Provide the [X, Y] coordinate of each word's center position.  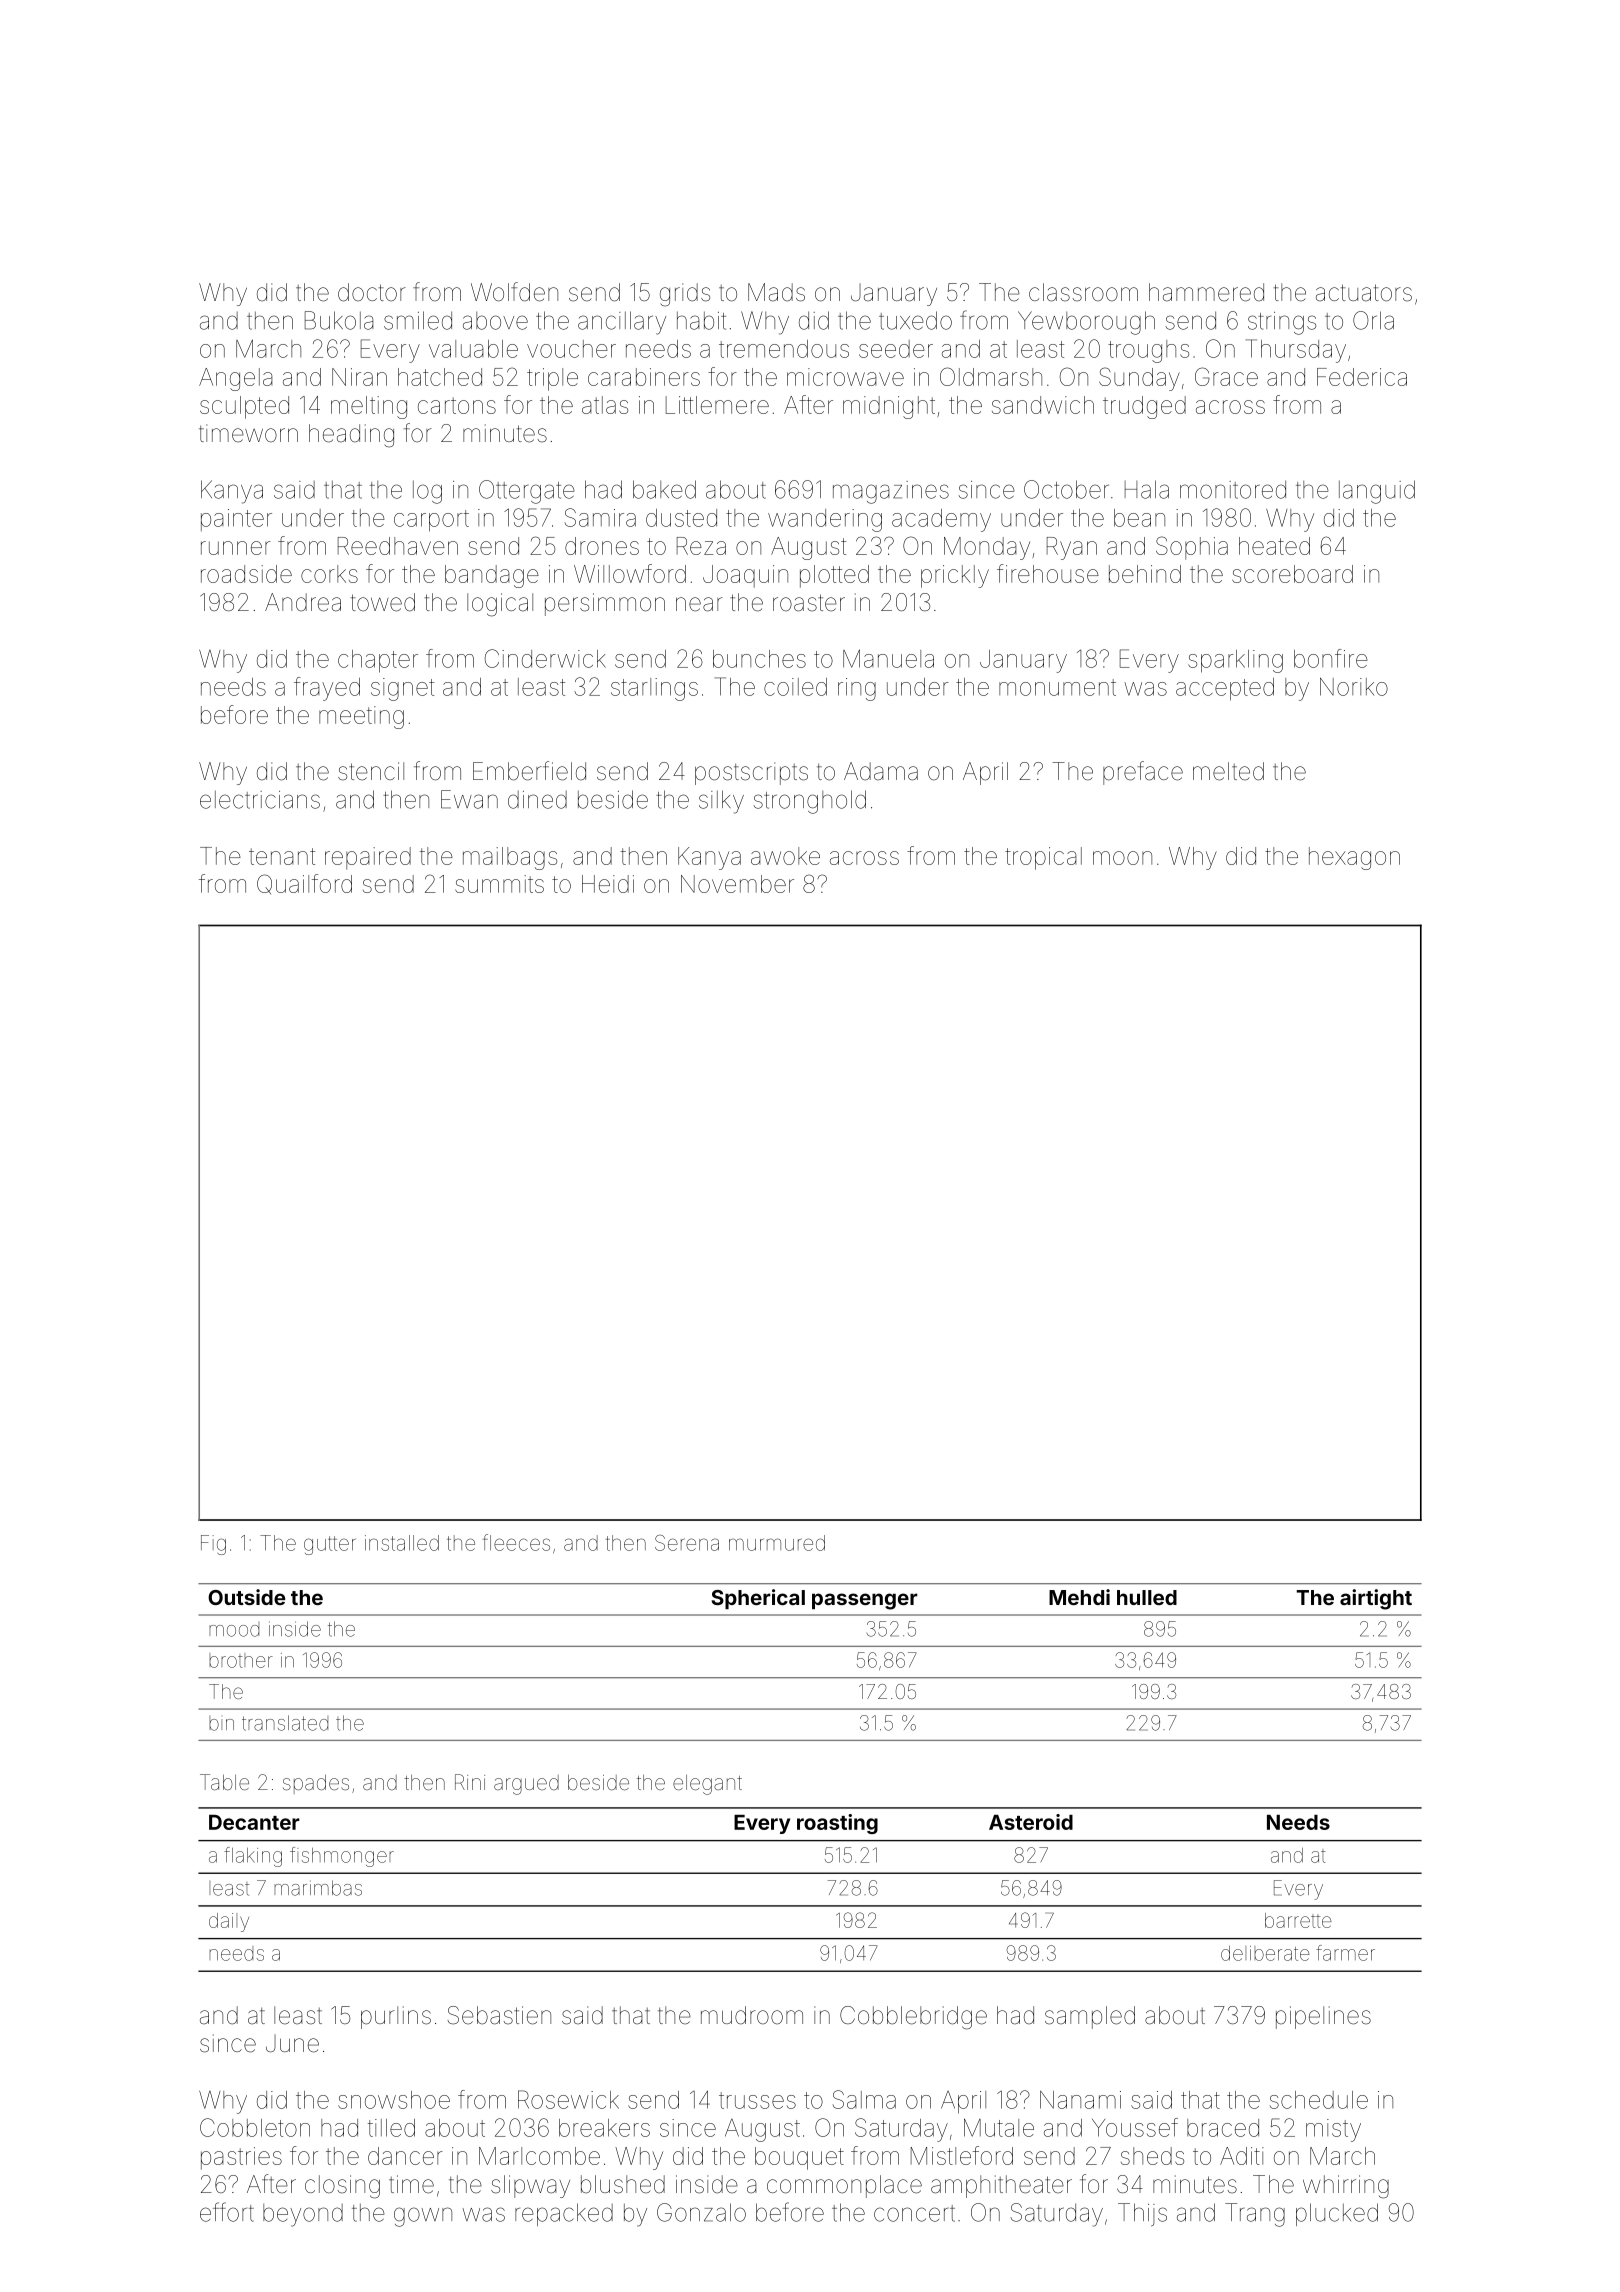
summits [499, 884]
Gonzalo [701, 2212]
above [495, 321]
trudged [1144, 407]
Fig [213, 1545]
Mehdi [1079, 1597]
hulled [1147, 1597]
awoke [785, 856]
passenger [865, 1601]
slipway [530, 2186]
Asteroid [1031, 1822]
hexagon [1354, 858]
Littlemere [717, 405]
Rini [470, 1782]
